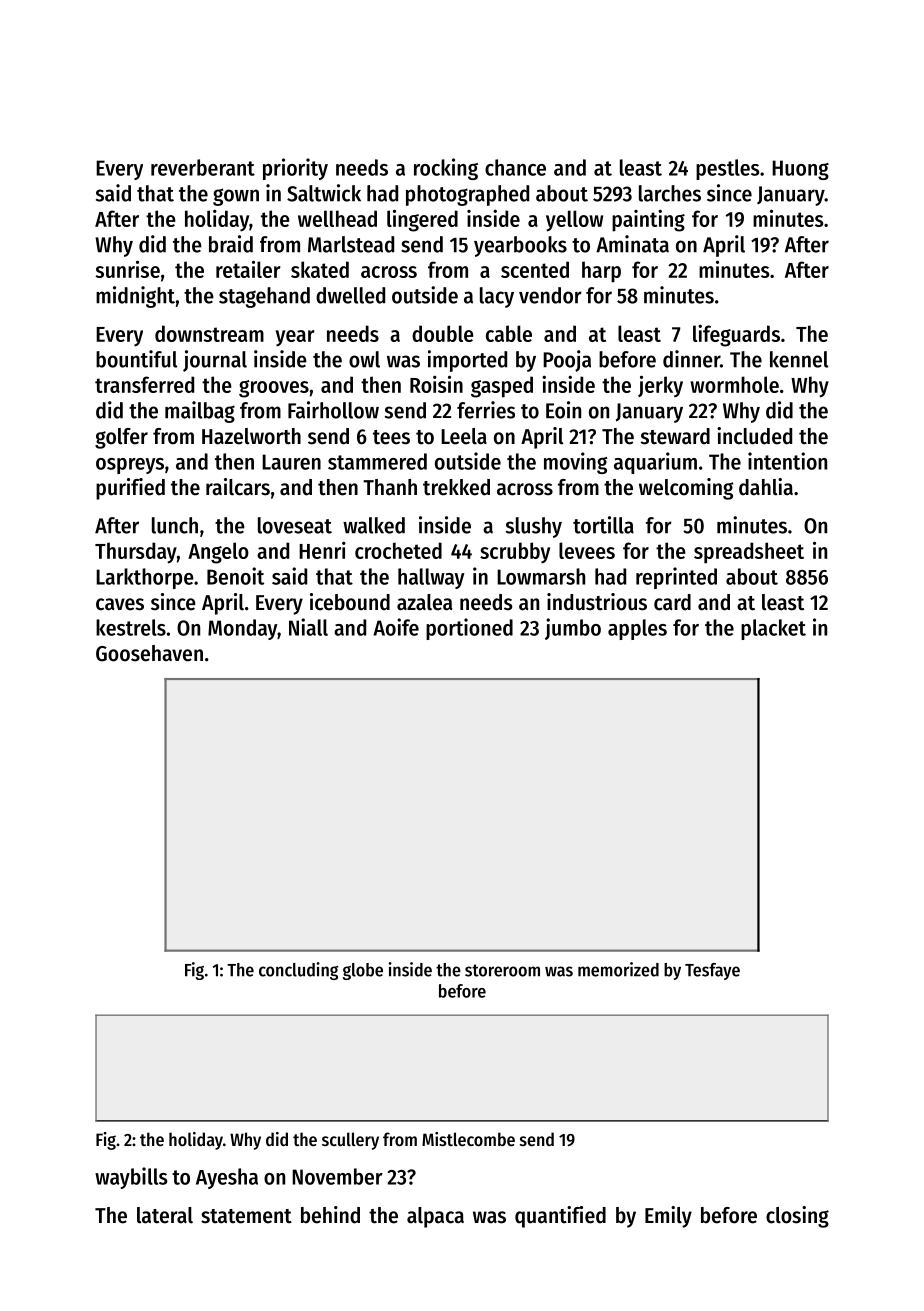 This screenshot has height=1311, width=924. Describe the element at coordinates (131, 1178) in the screenshot. I see `waybills` at that location.
